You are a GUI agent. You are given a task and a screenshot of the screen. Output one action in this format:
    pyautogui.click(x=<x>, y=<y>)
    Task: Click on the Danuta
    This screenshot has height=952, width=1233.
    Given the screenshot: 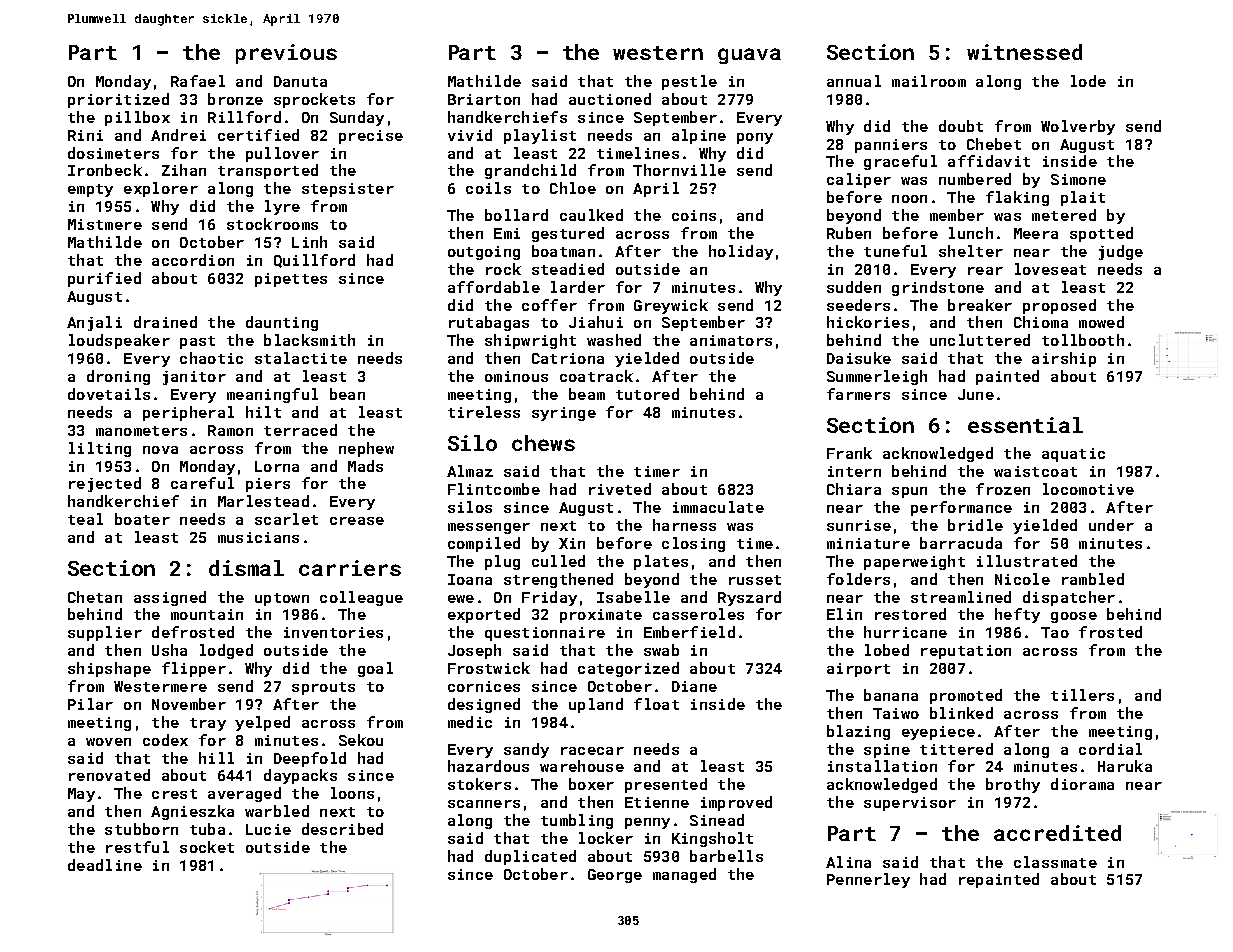 What is the action you would take?
    pyautogui.click(x=300, y=81)
